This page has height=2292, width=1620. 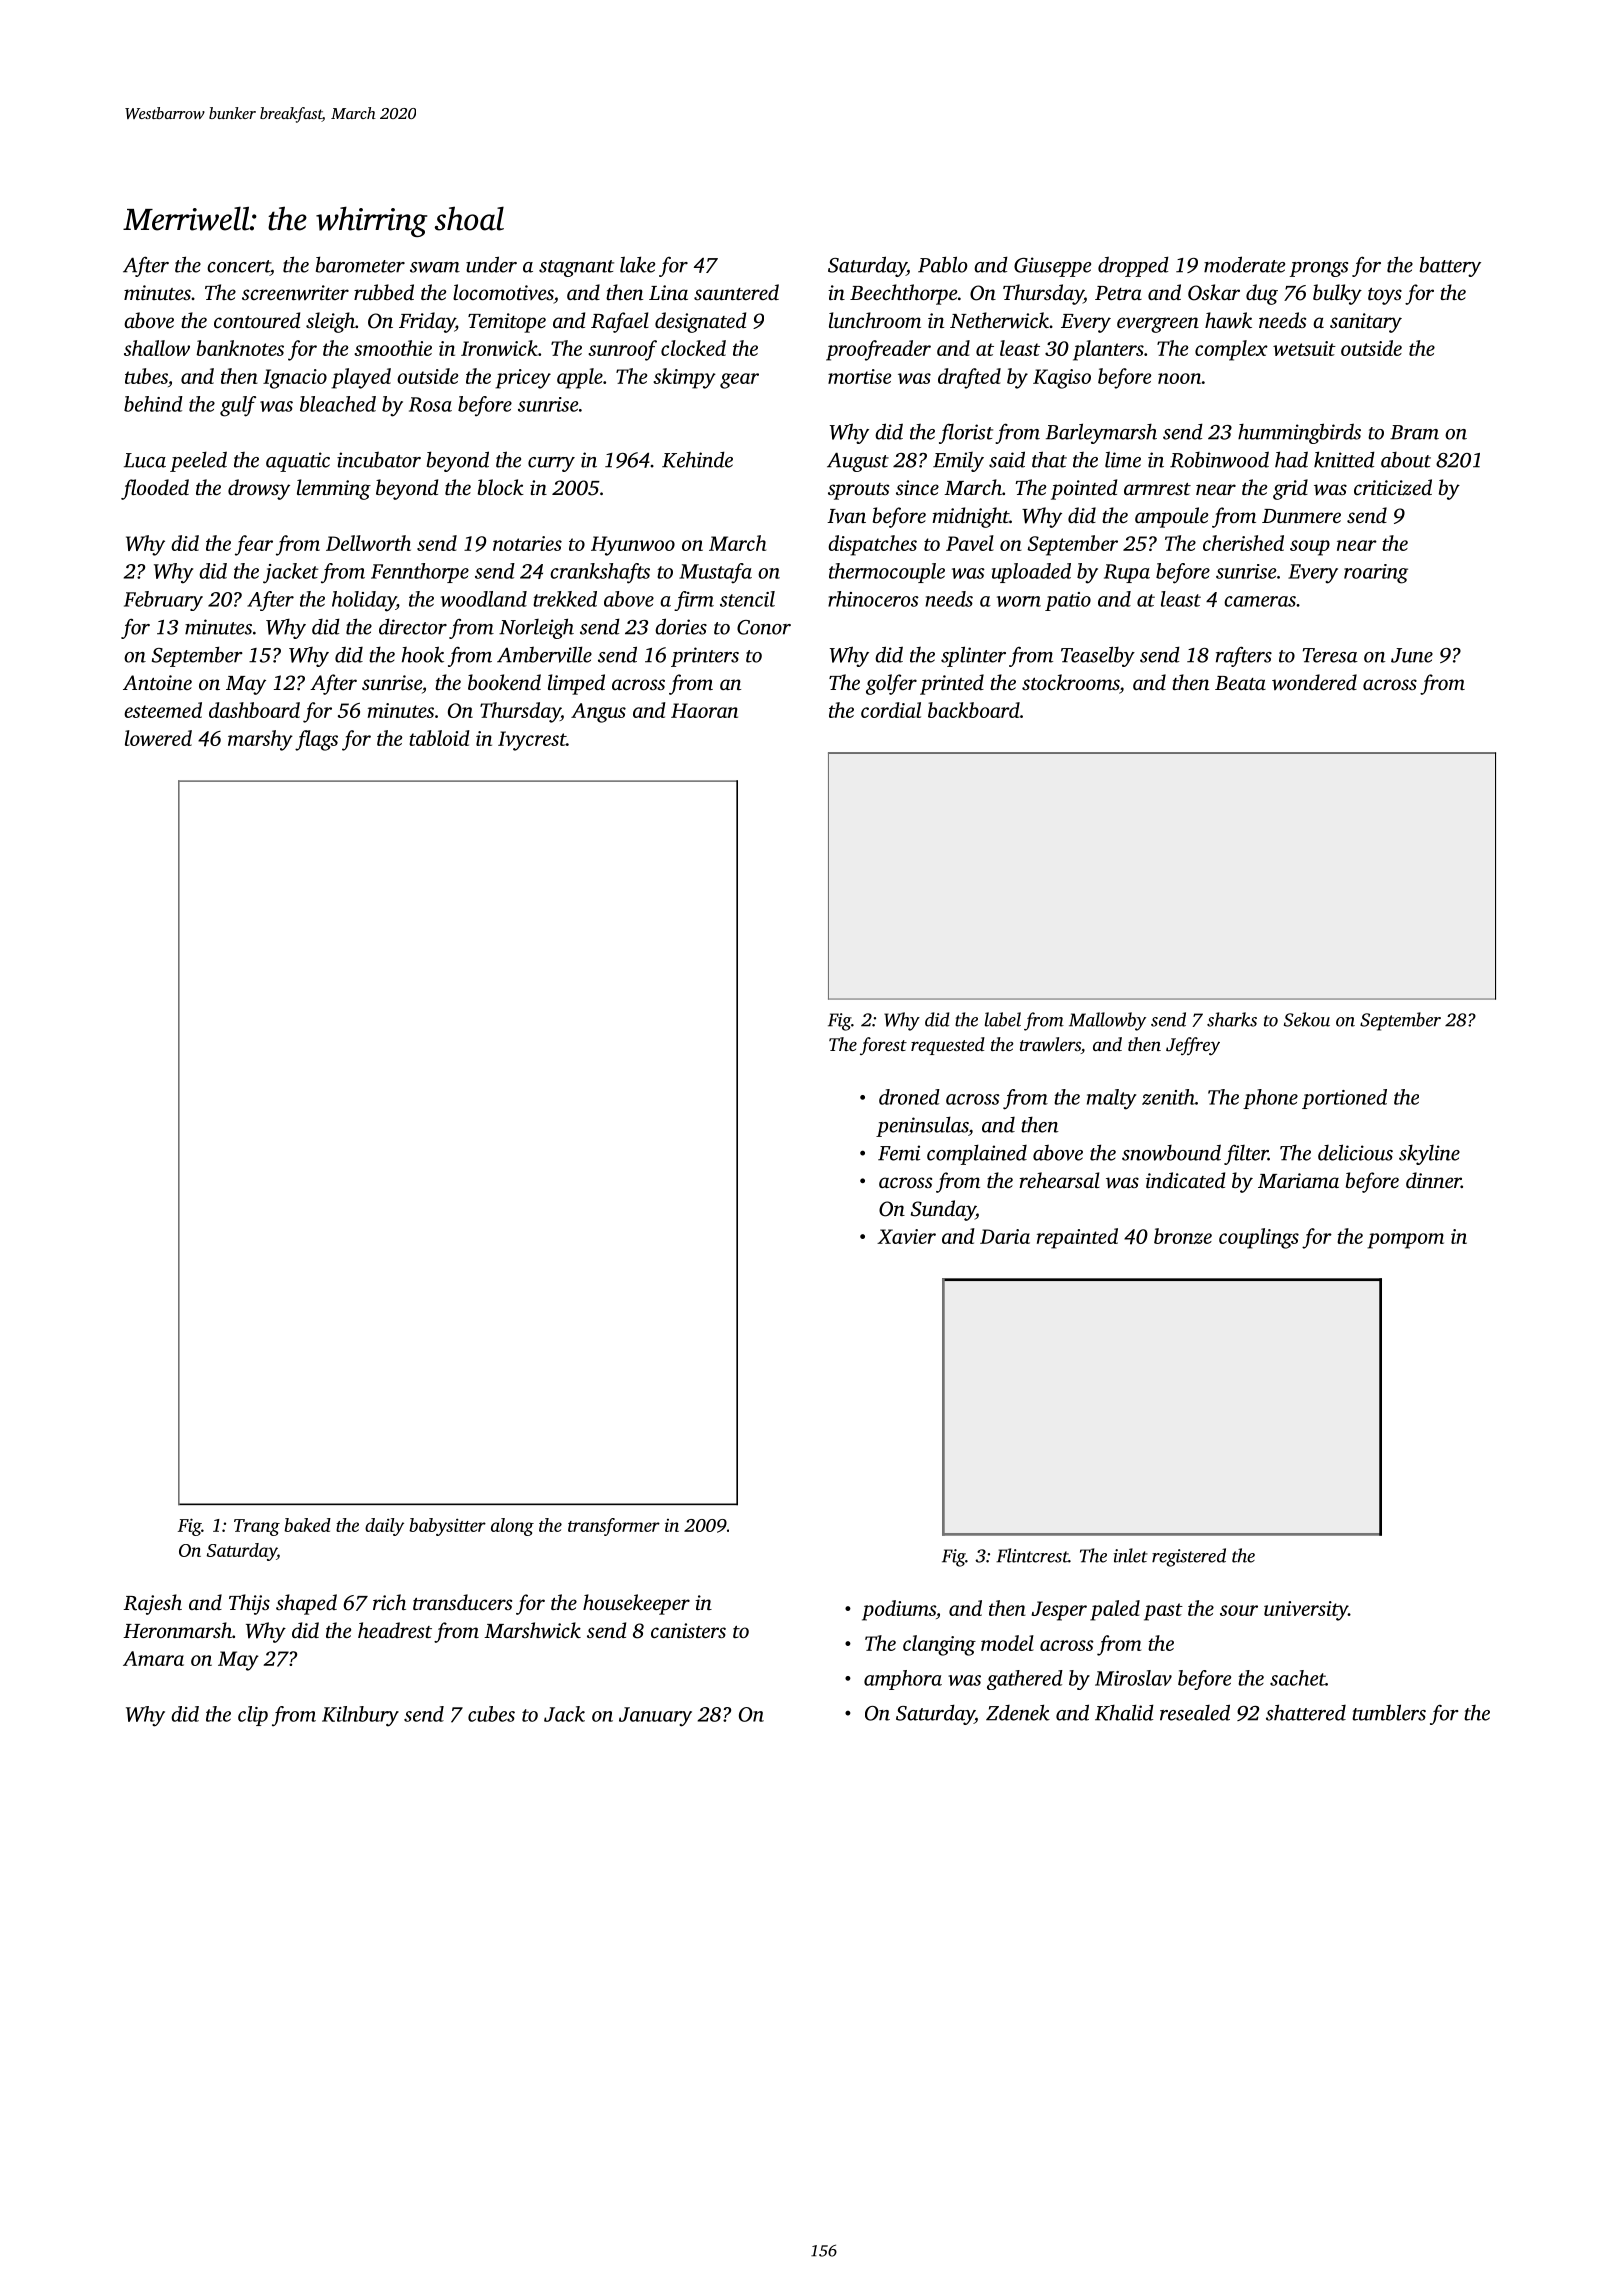 What do you see at coordinates (240, 348) in the page?
I see `banknotes` at bounding box center [240, 348].
